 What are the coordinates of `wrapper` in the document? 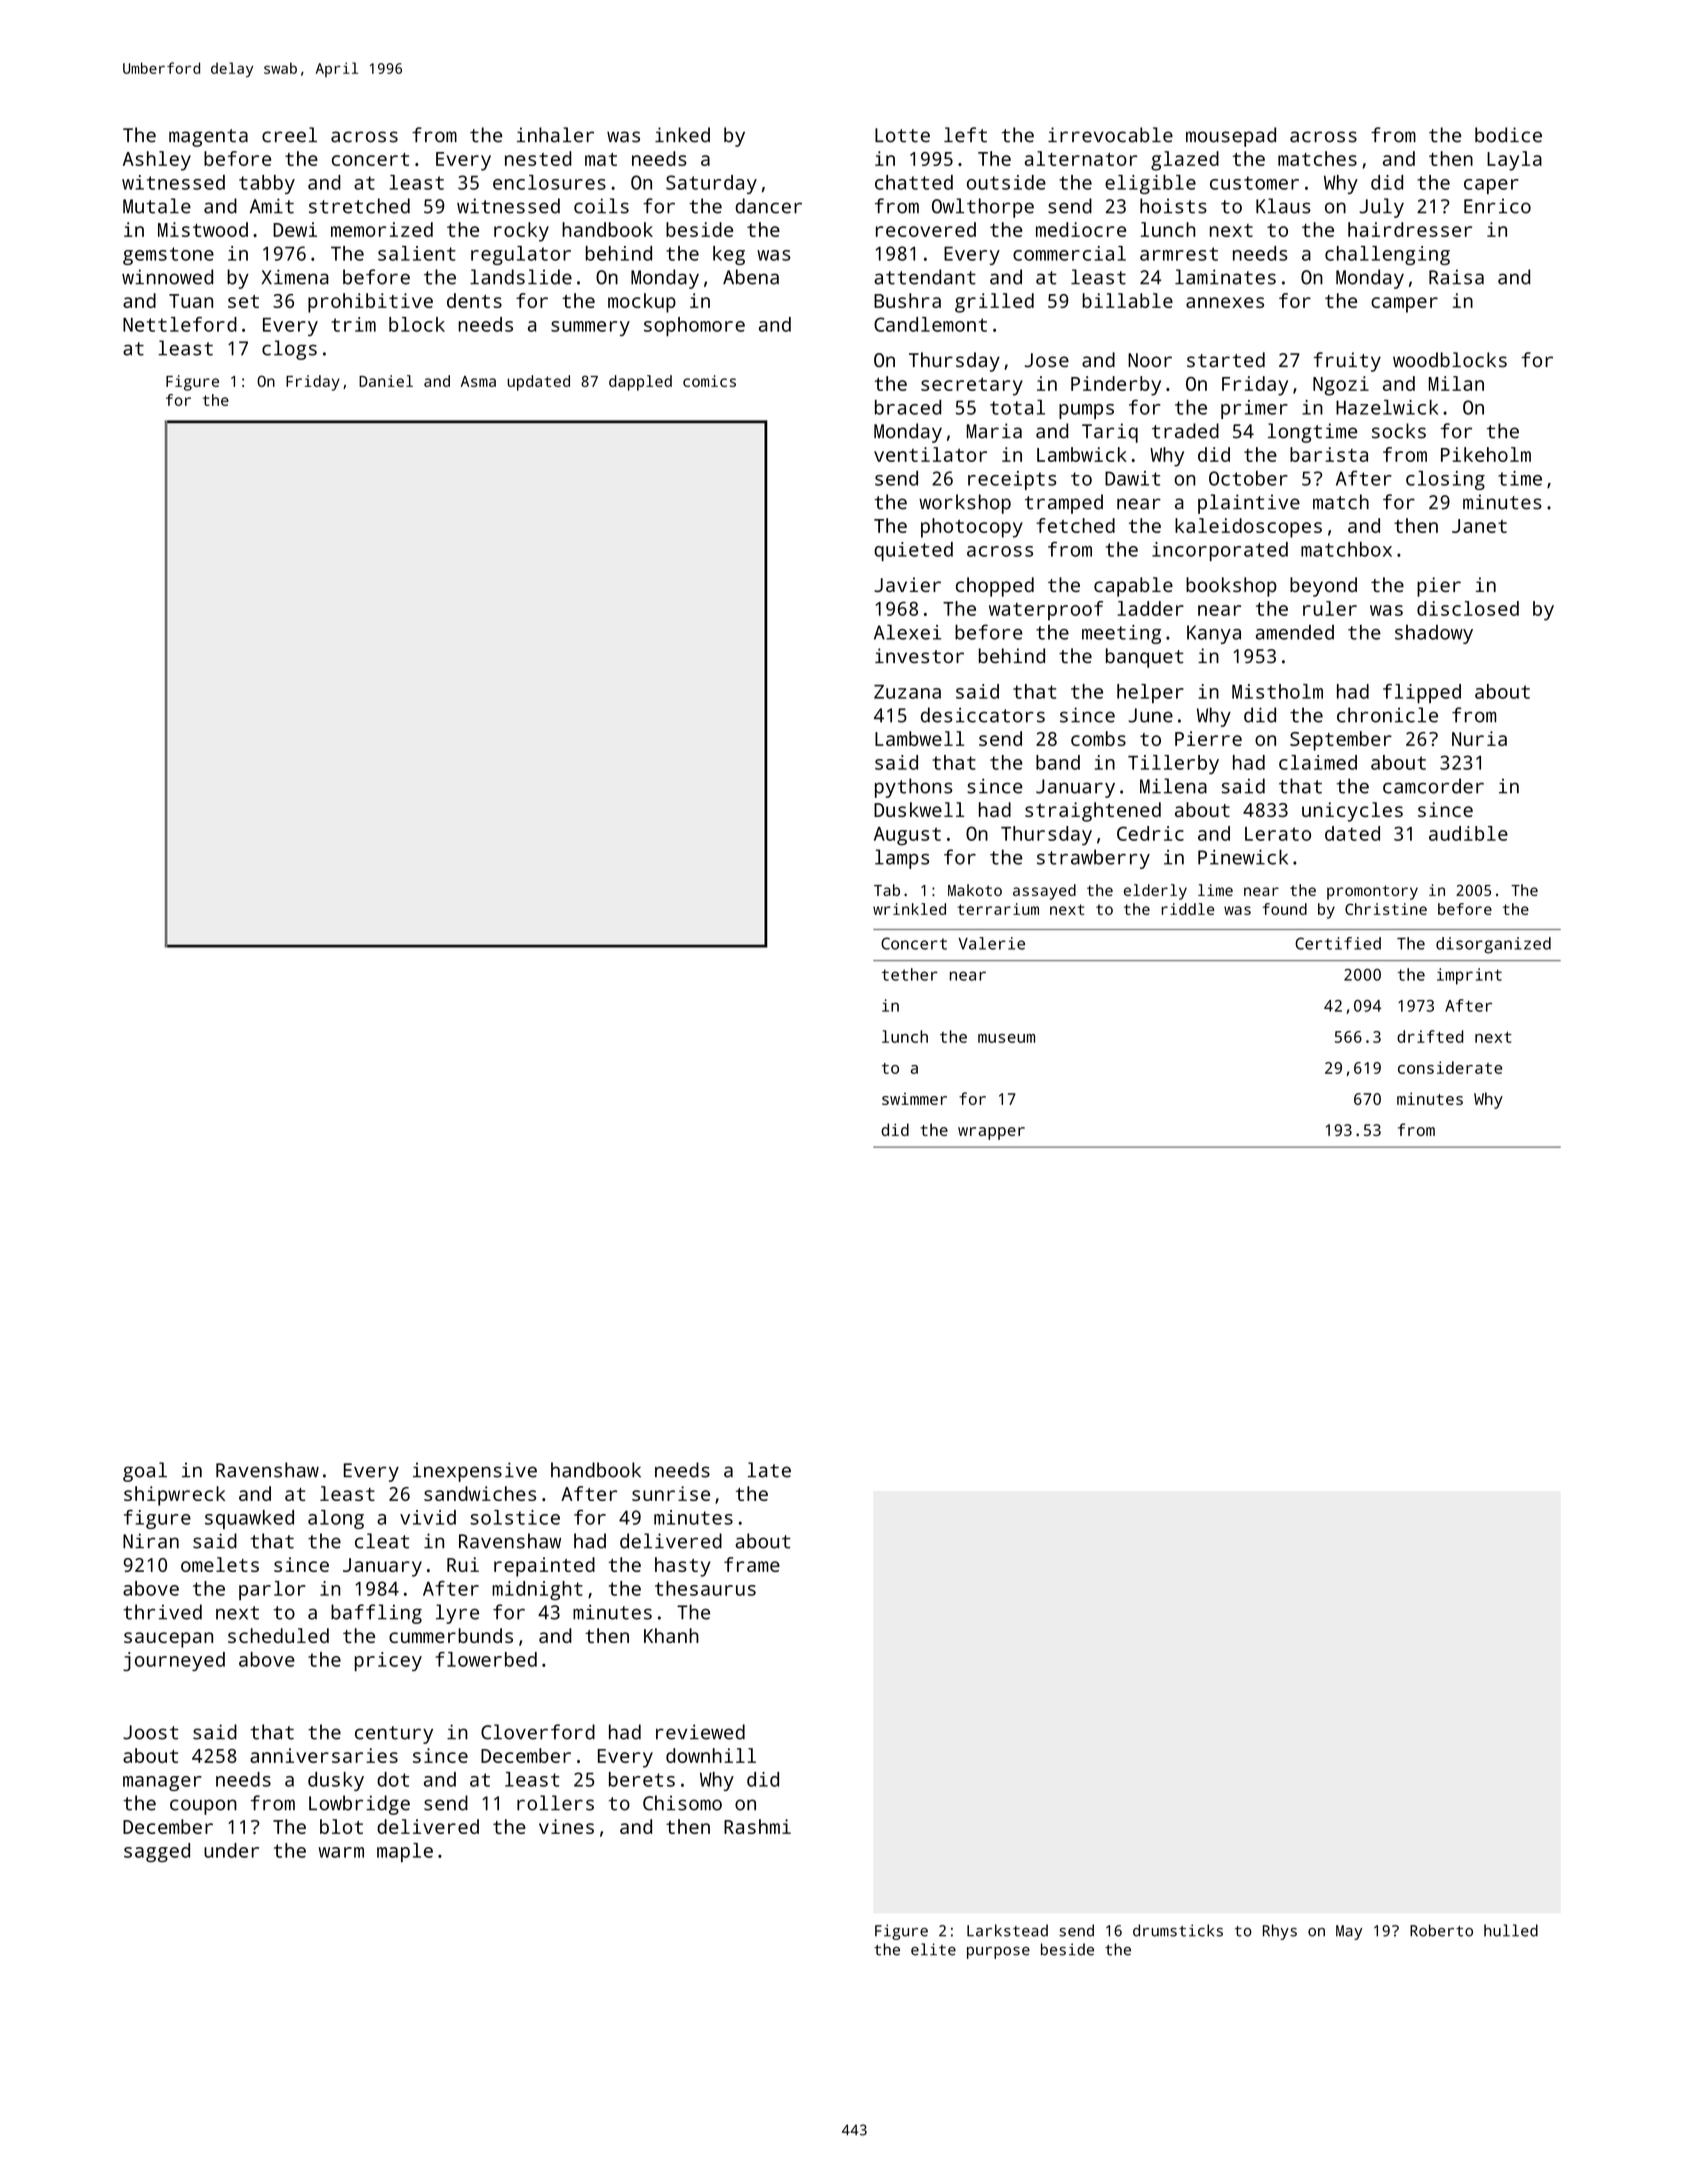 It's located at (991, 1133).
